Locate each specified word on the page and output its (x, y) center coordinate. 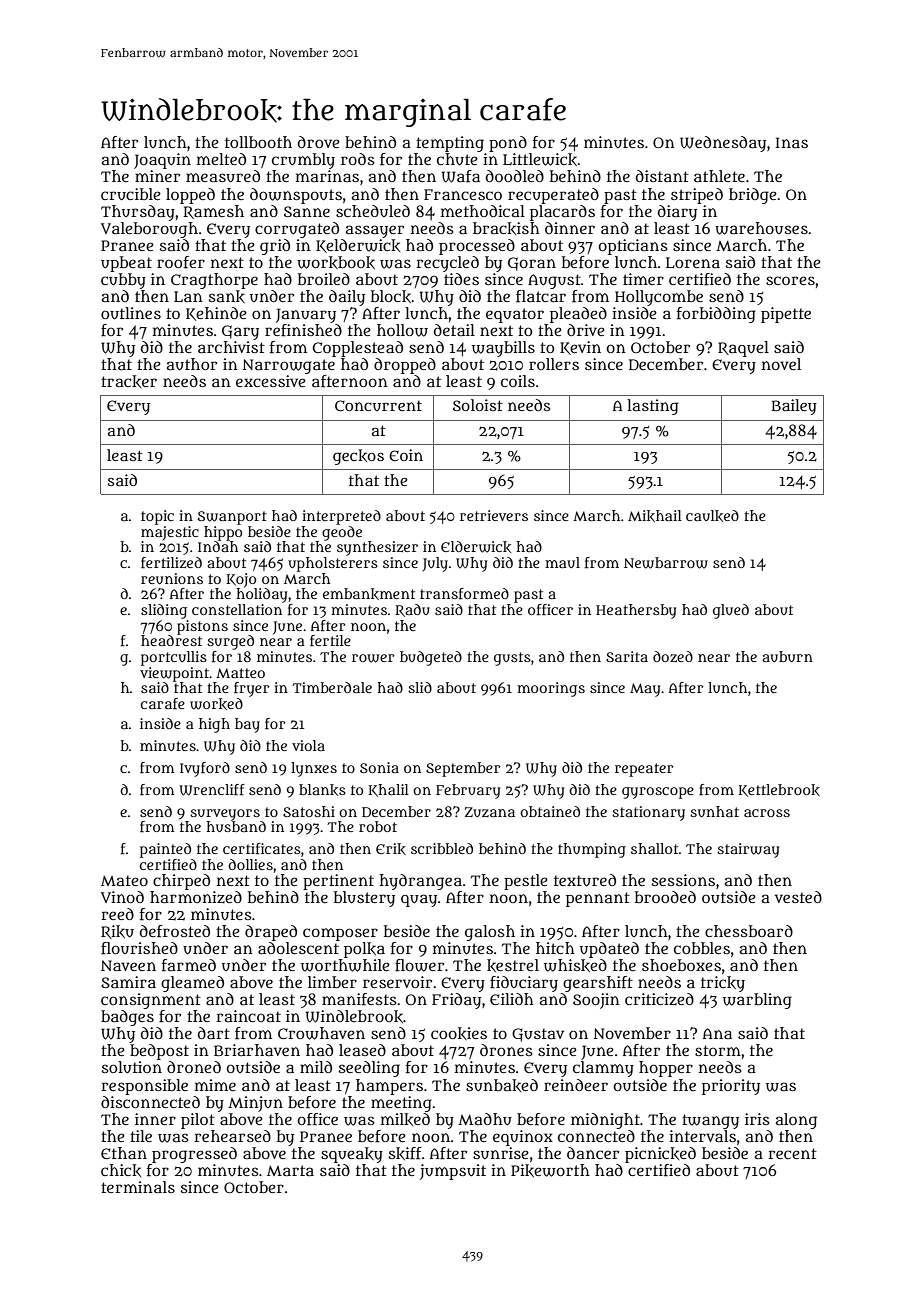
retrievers (494, 515)
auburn (787, 656)
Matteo (240, 673)
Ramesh (213, 212)
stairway (748, 850)
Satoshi (309, 811)
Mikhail (655, 516)
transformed (464, 593)
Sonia (379, 767)
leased (362, 1050)
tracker (129, 381)
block (391, 296)
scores (790, 280)
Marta (290, 1170)
